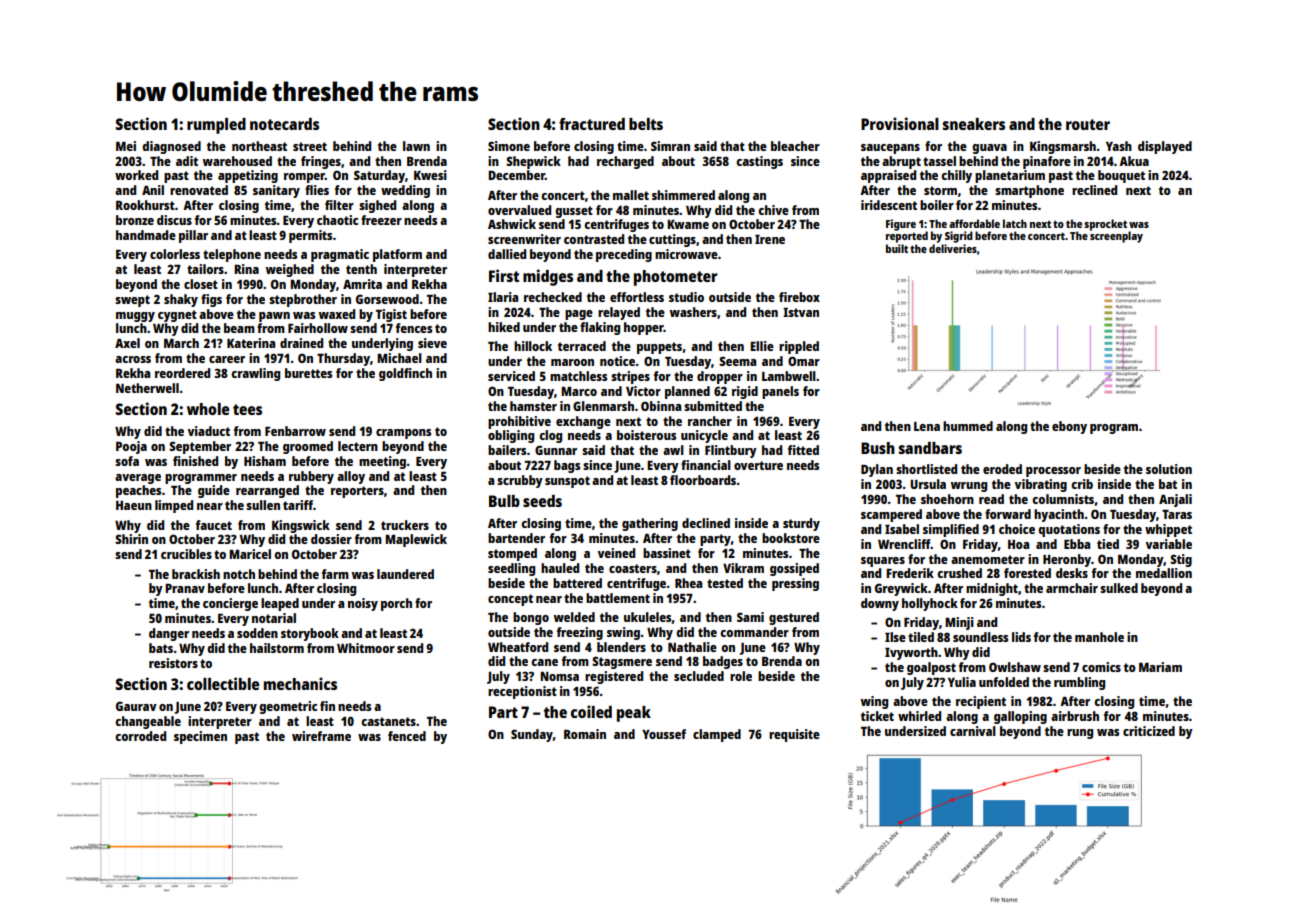  Describe the element at coordinates (973, 124) in the image. I see `sneakers` at that location.
